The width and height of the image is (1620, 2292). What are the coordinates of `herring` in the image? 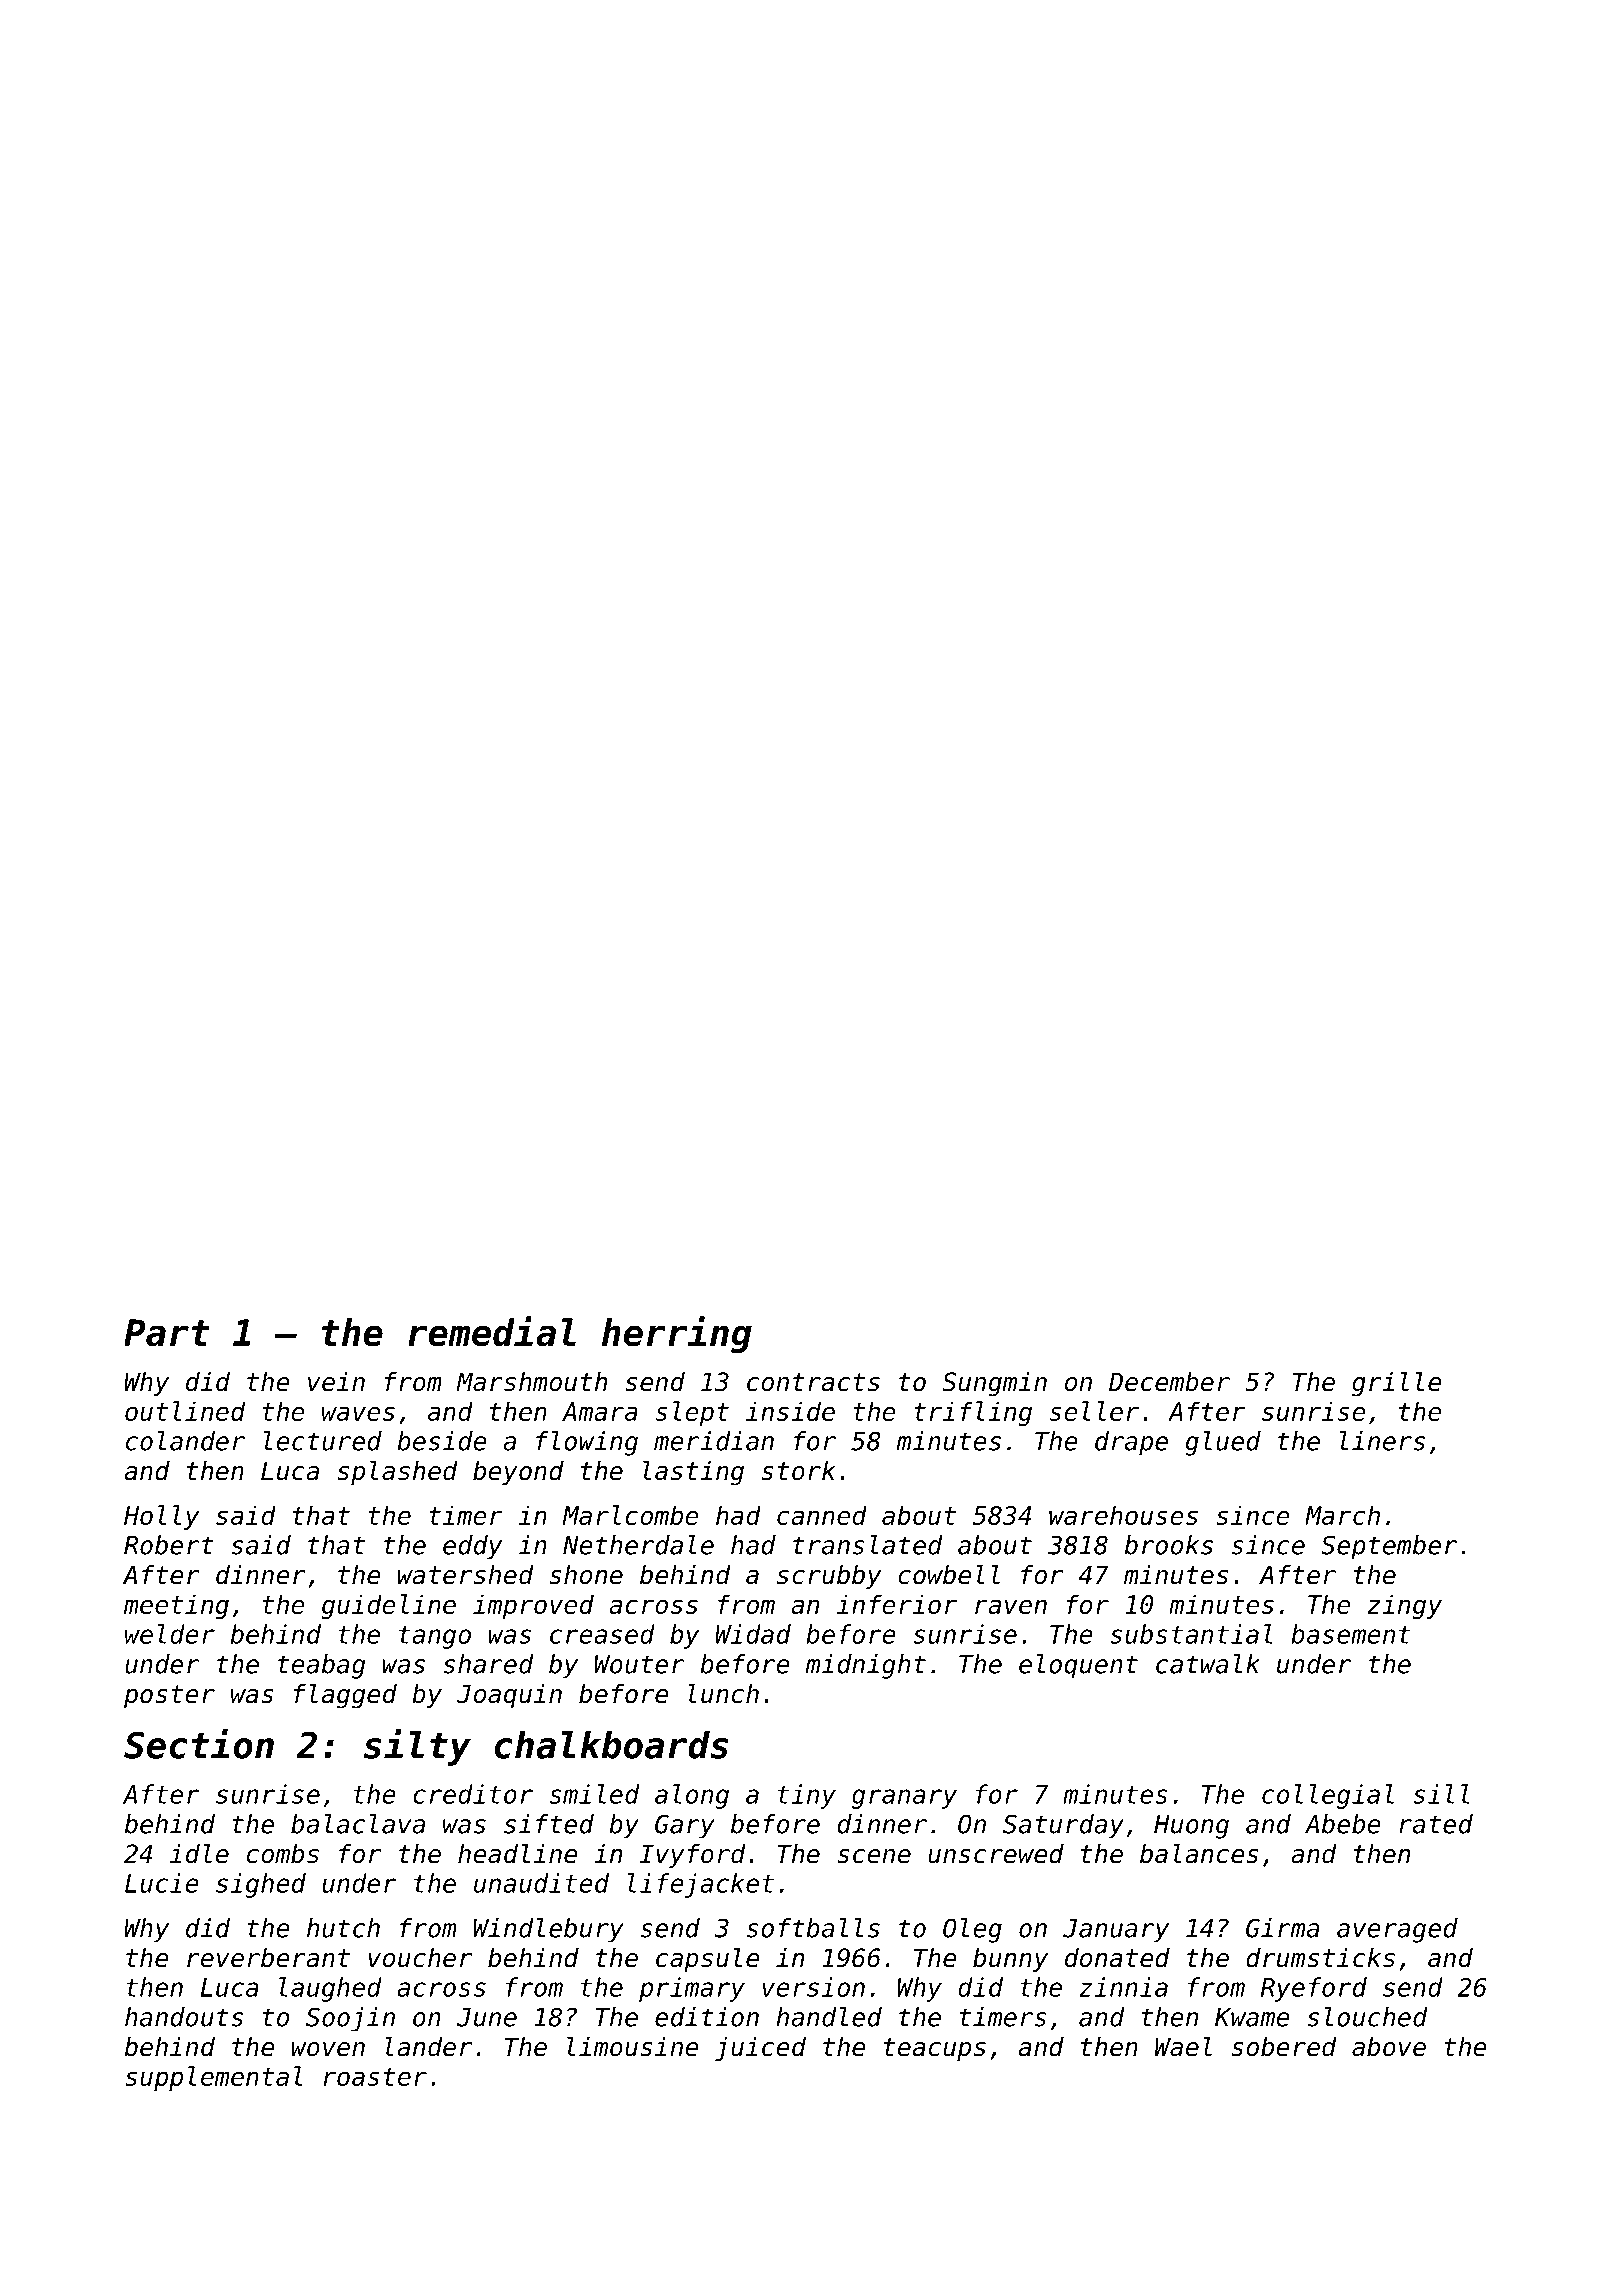 It's located at (677, 1334).
